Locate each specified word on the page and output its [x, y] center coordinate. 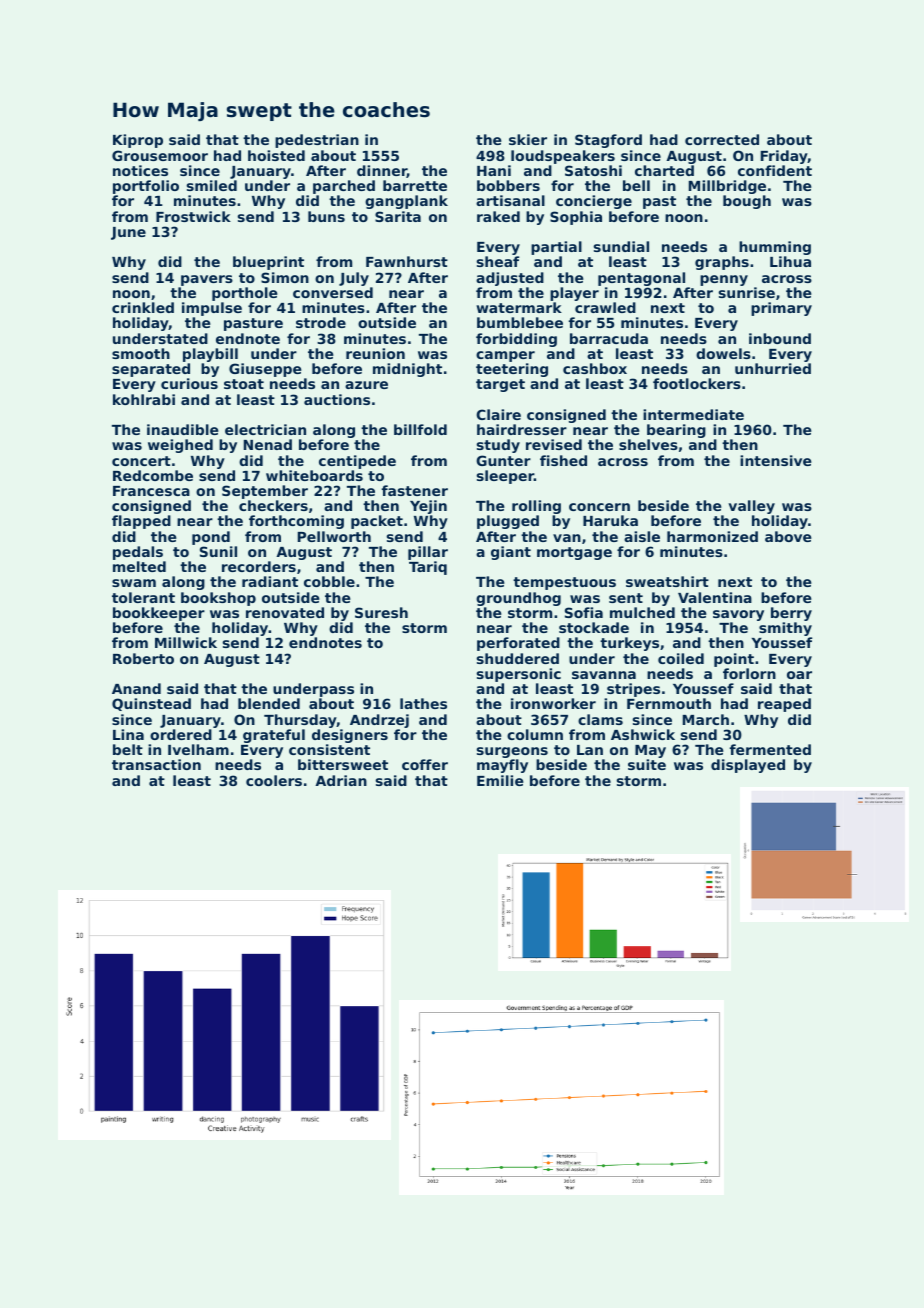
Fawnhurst [407, 261]
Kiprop [138, 141]
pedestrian [317, 141]
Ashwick [643, 734]
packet [377, 522]
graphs [722, 263]
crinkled [143, 307]
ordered [181, 734]
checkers [273, 505]
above [788, 536]
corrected [722, 139]
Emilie [500, 780]
